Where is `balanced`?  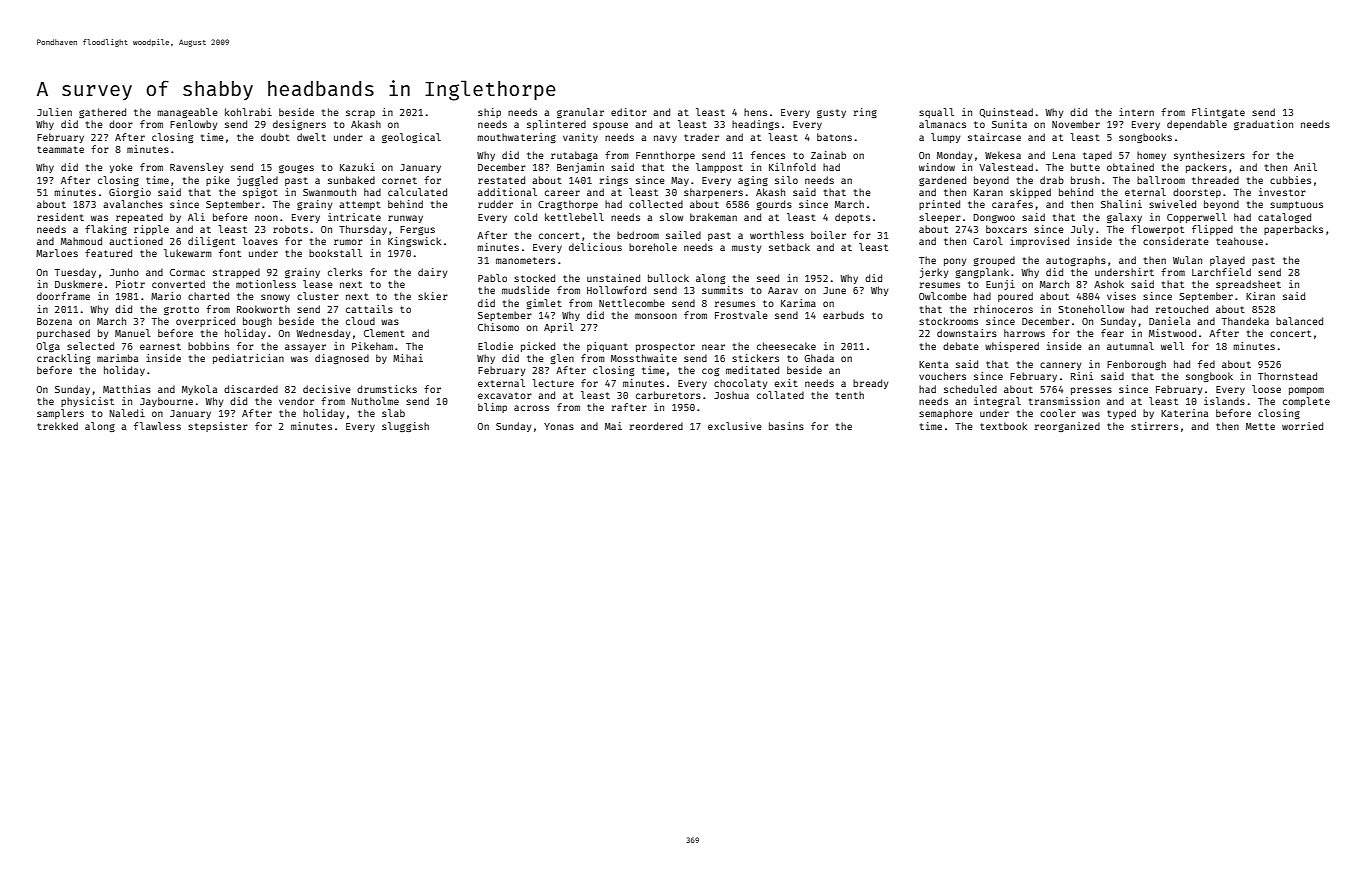 balanced is located at coordinates (1299, 321).
